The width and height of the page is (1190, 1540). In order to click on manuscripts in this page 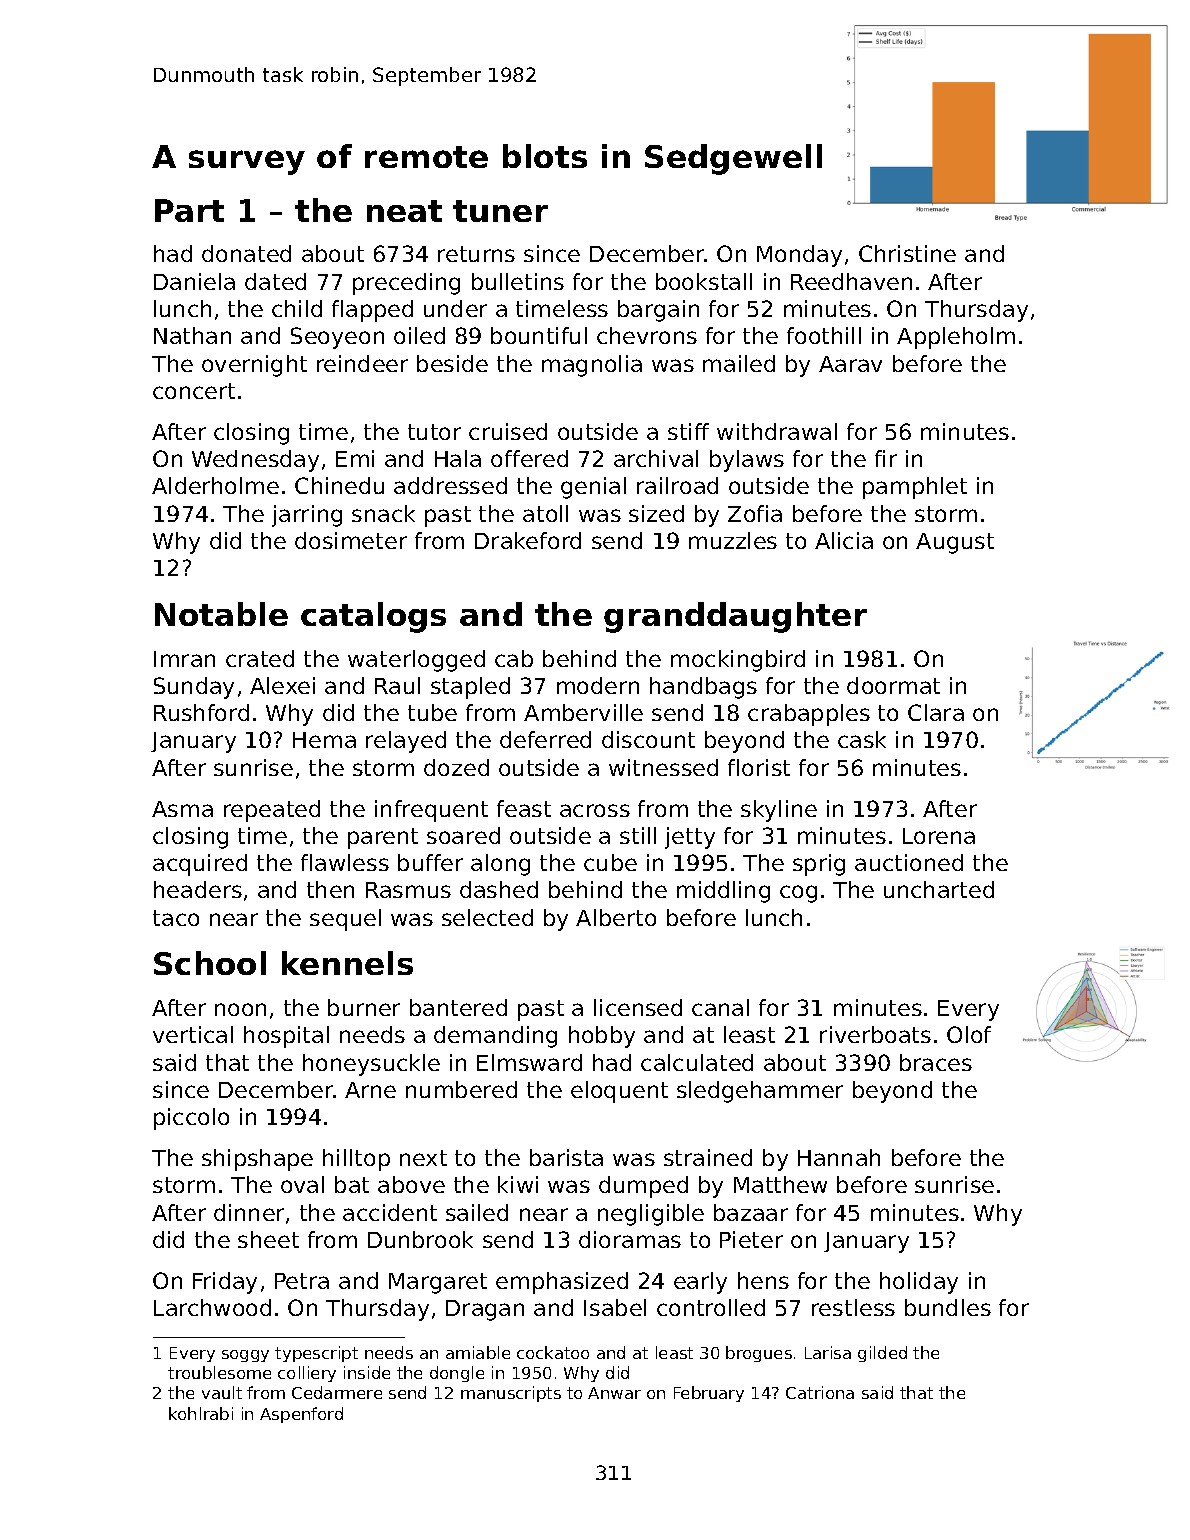, I will do `click(511, 1394)`.
